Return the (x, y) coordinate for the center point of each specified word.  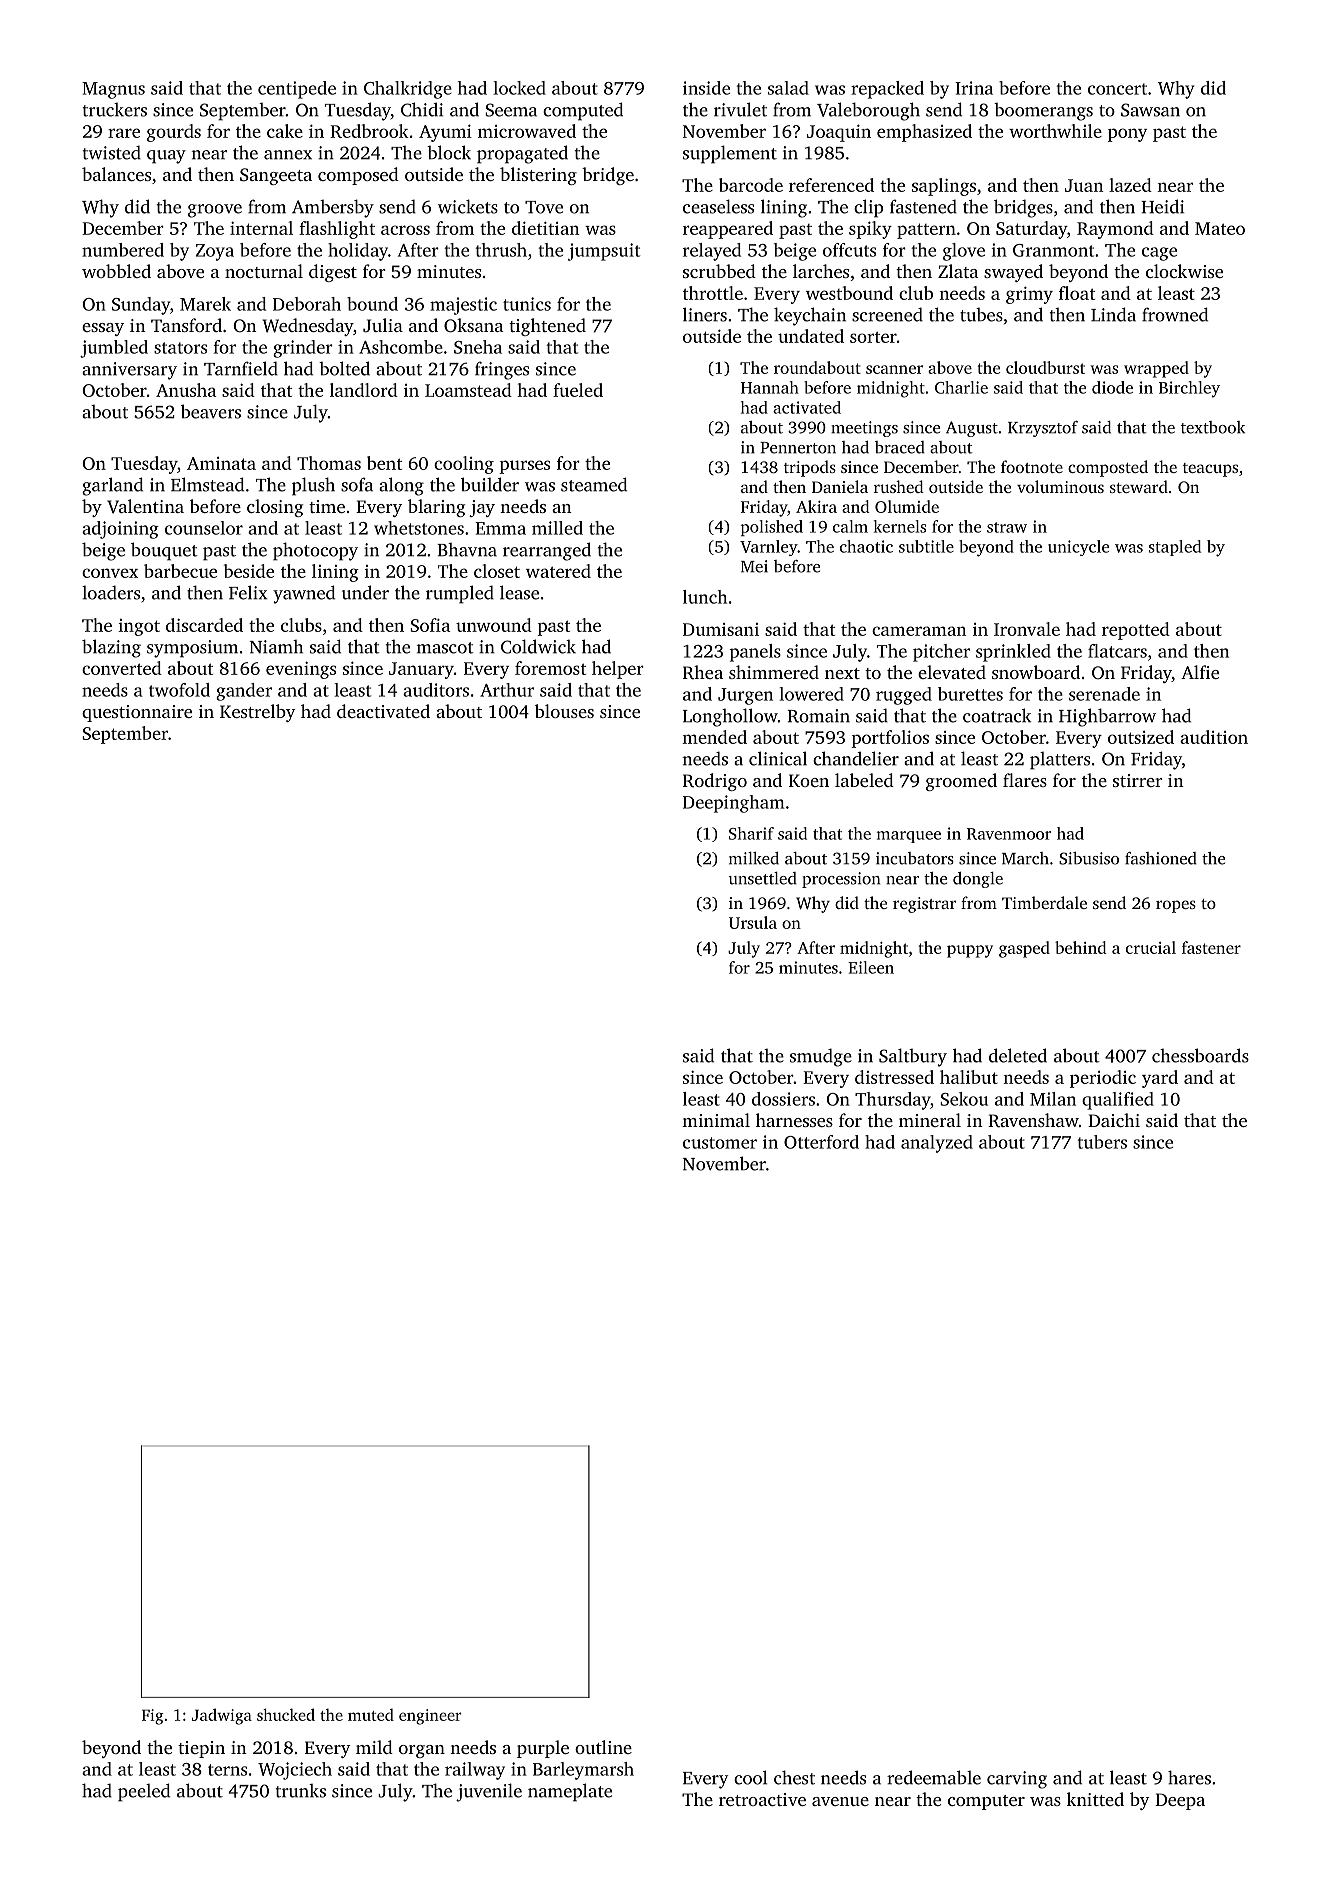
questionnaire (137, 713)
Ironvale (1027, 629)
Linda (1113, 314)
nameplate (570, 1792)
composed (358, 176)
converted (122, 668)
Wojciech (295, 1771)
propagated (522, 154)
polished (772, 528)
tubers (1102, 1142)
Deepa (1180, 1801)
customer (720, 1143)
